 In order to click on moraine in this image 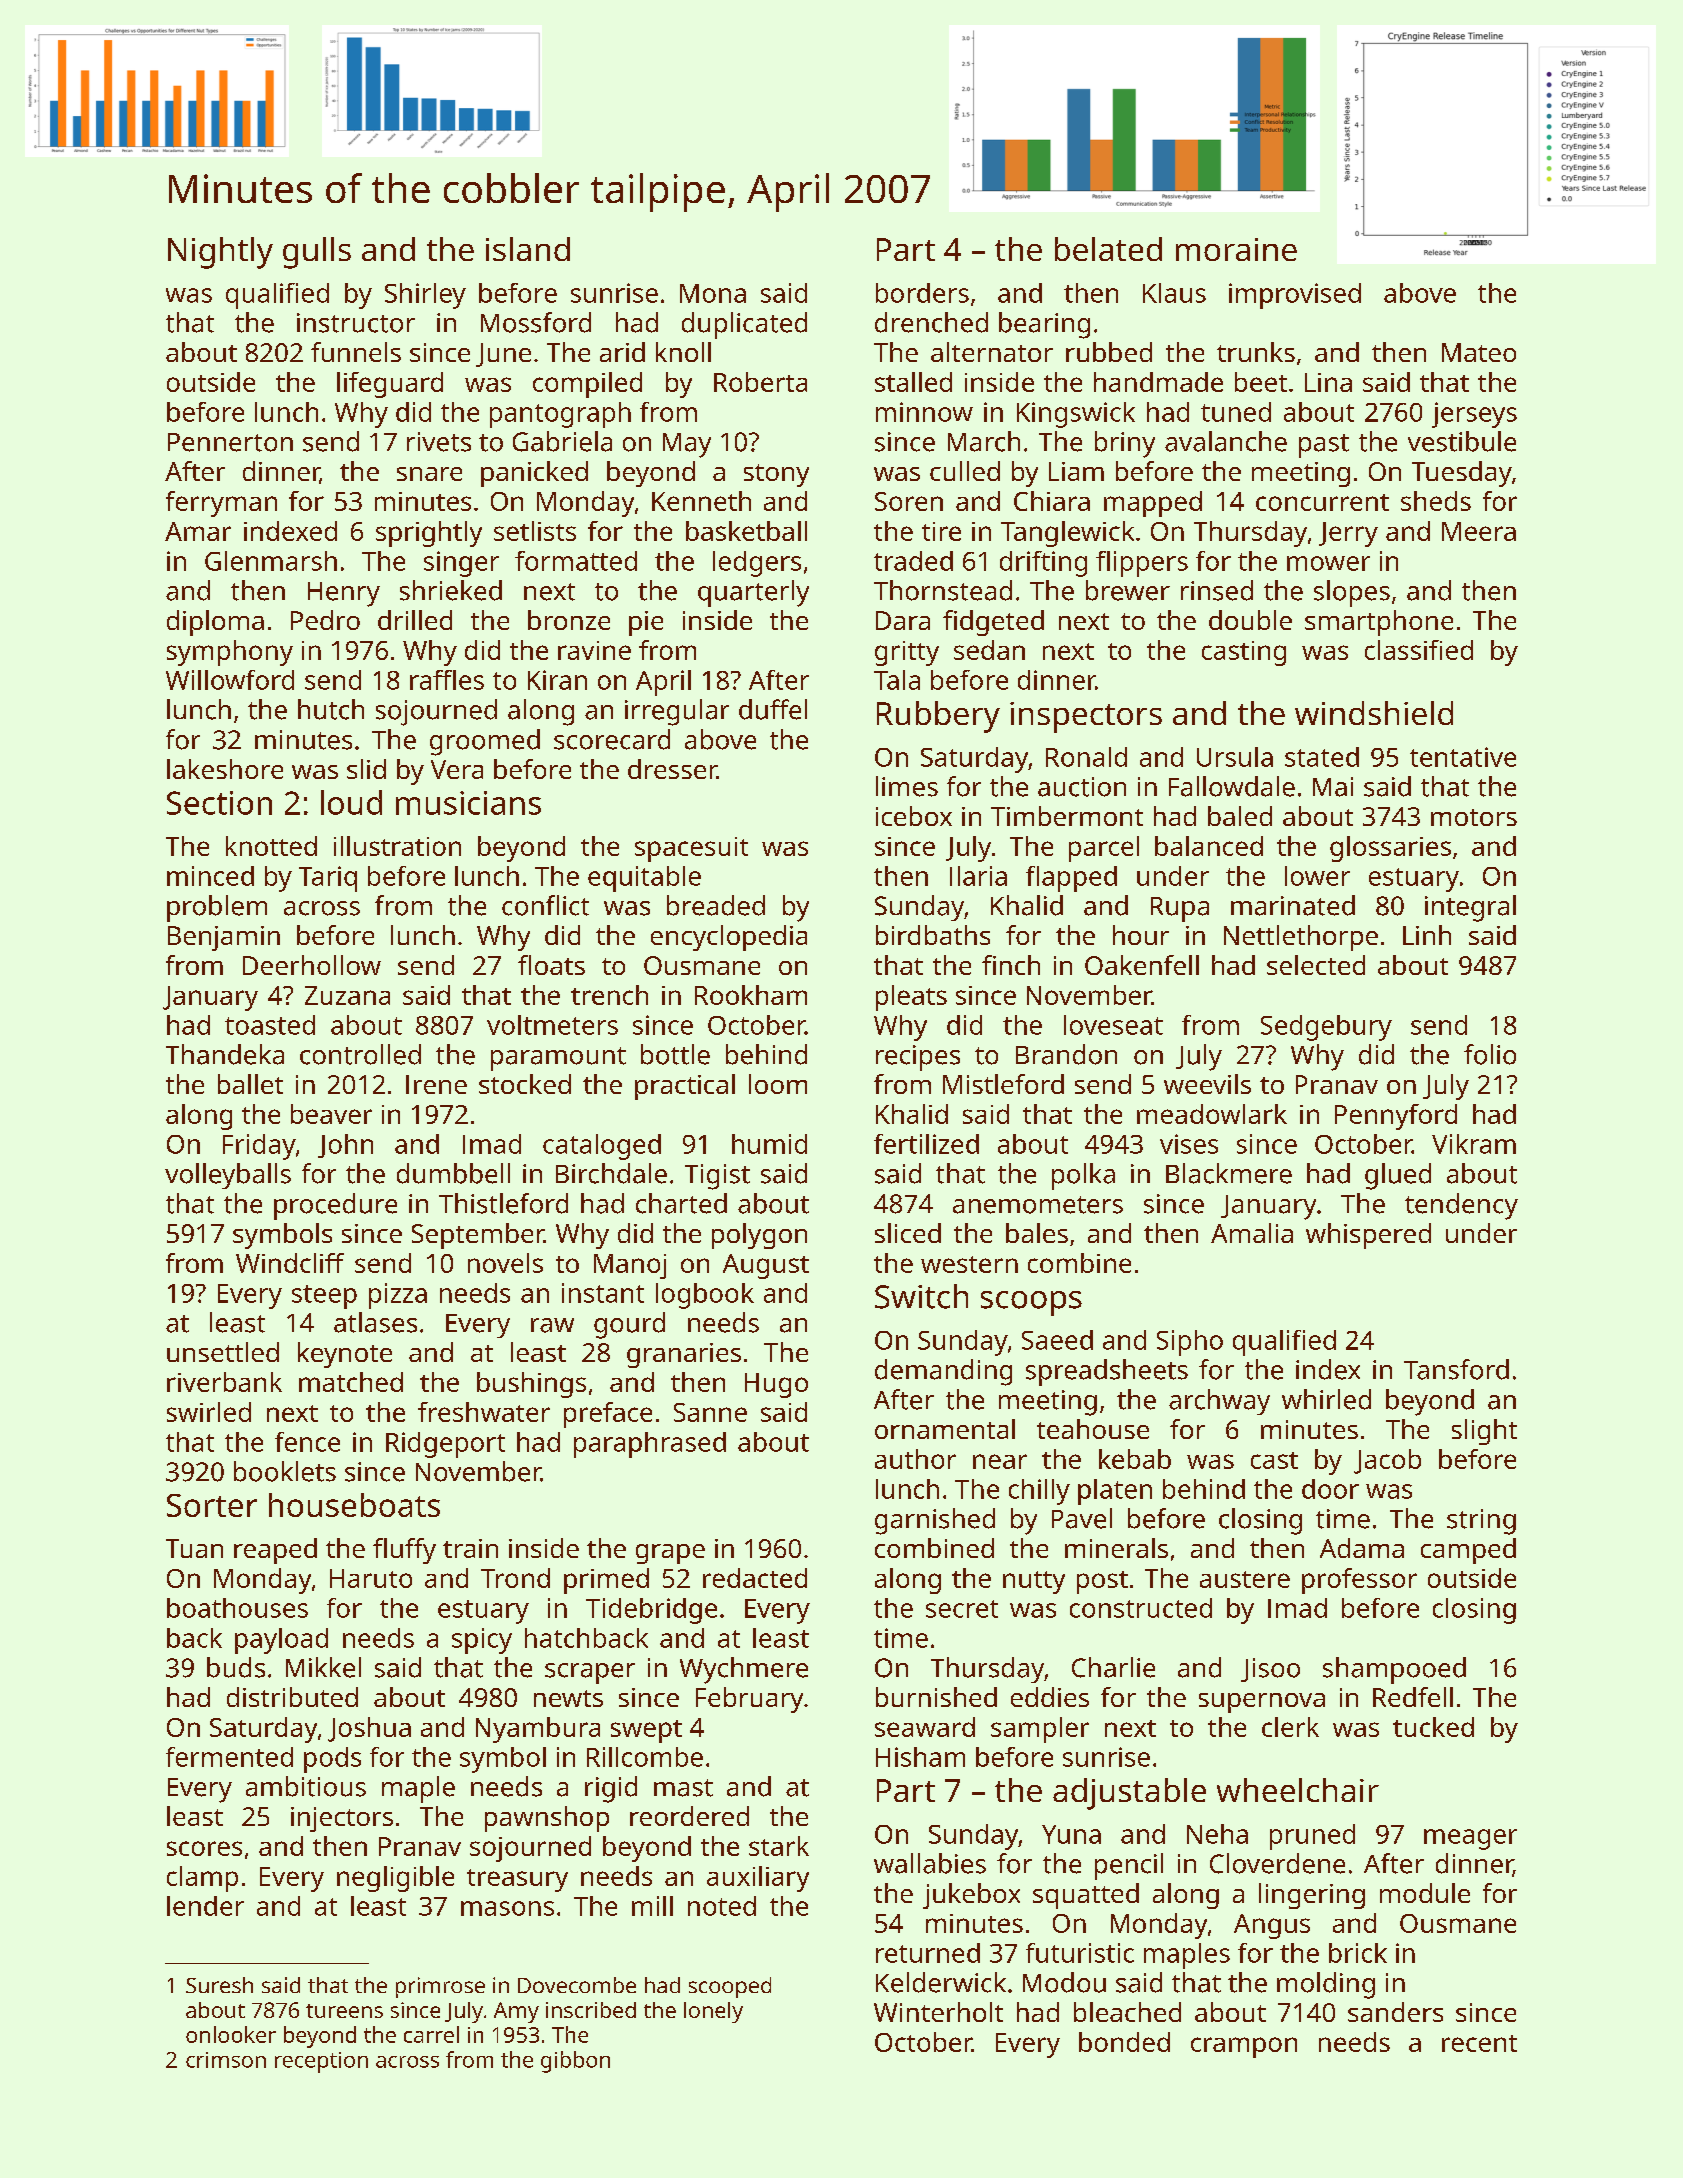, I will do `click(1236, 249)`.
